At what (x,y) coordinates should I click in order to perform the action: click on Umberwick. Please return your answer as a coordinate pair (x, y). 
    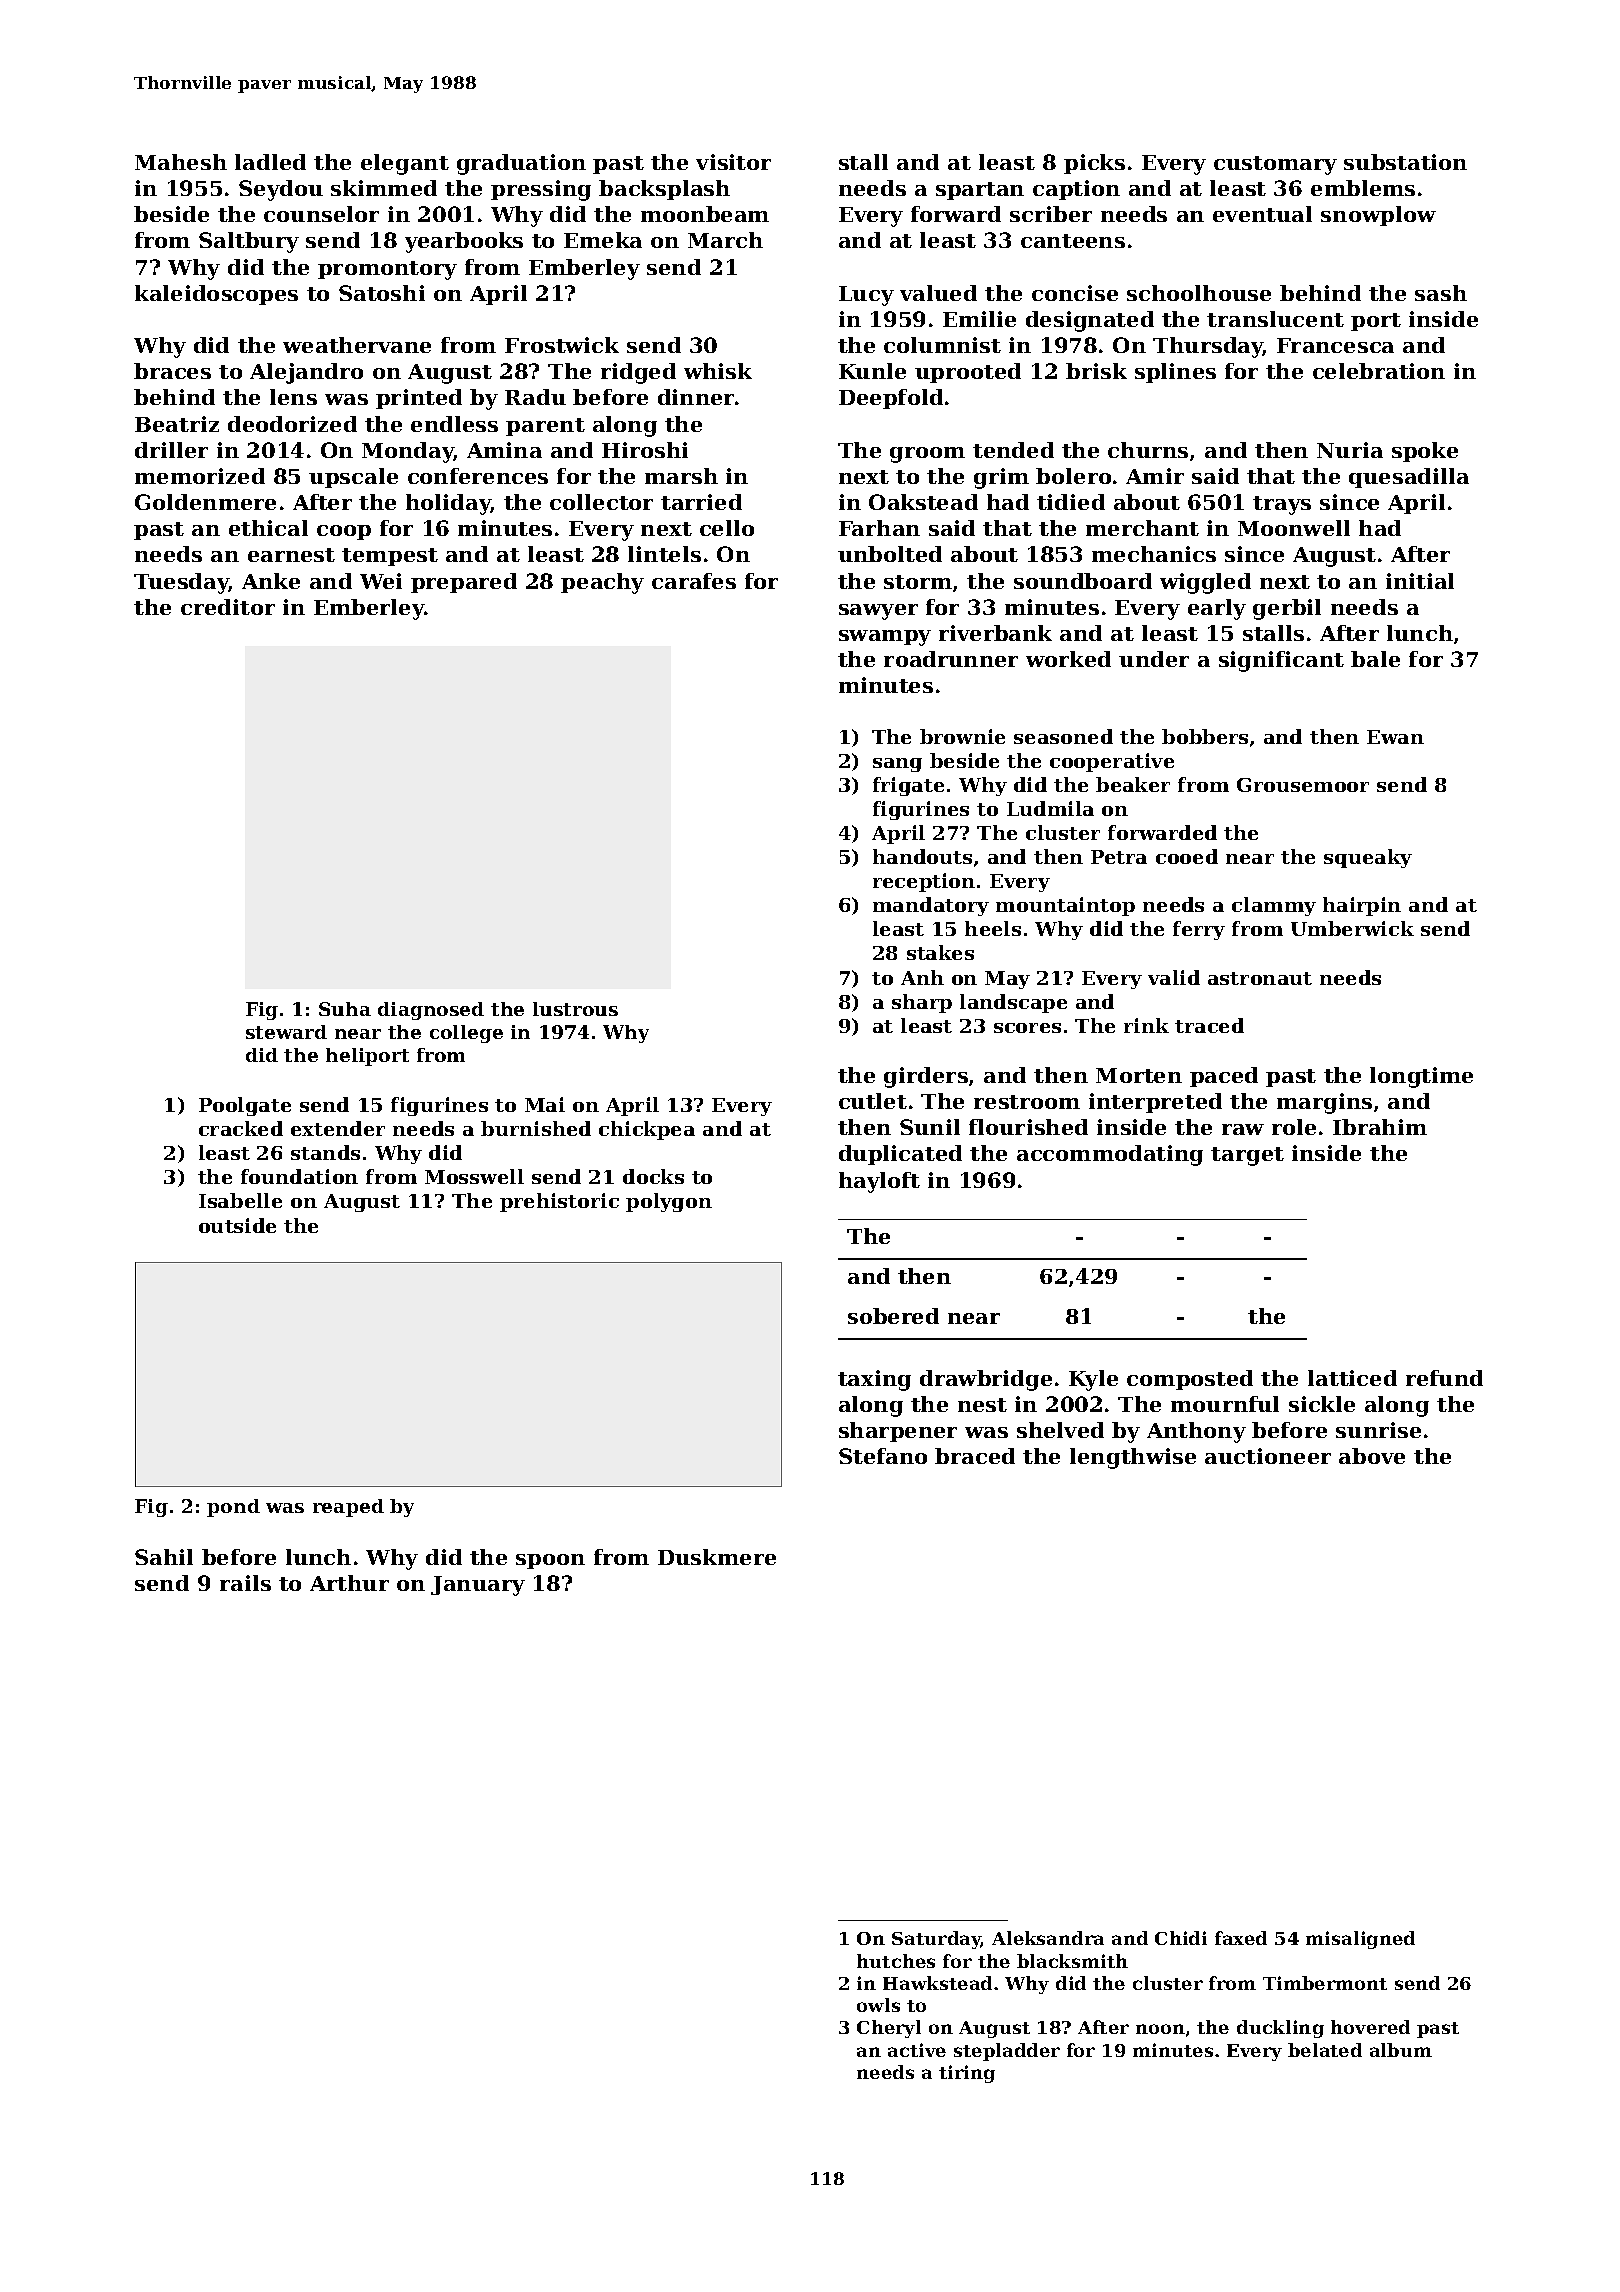
    Looking at the image, I should click on (1352, 928).
